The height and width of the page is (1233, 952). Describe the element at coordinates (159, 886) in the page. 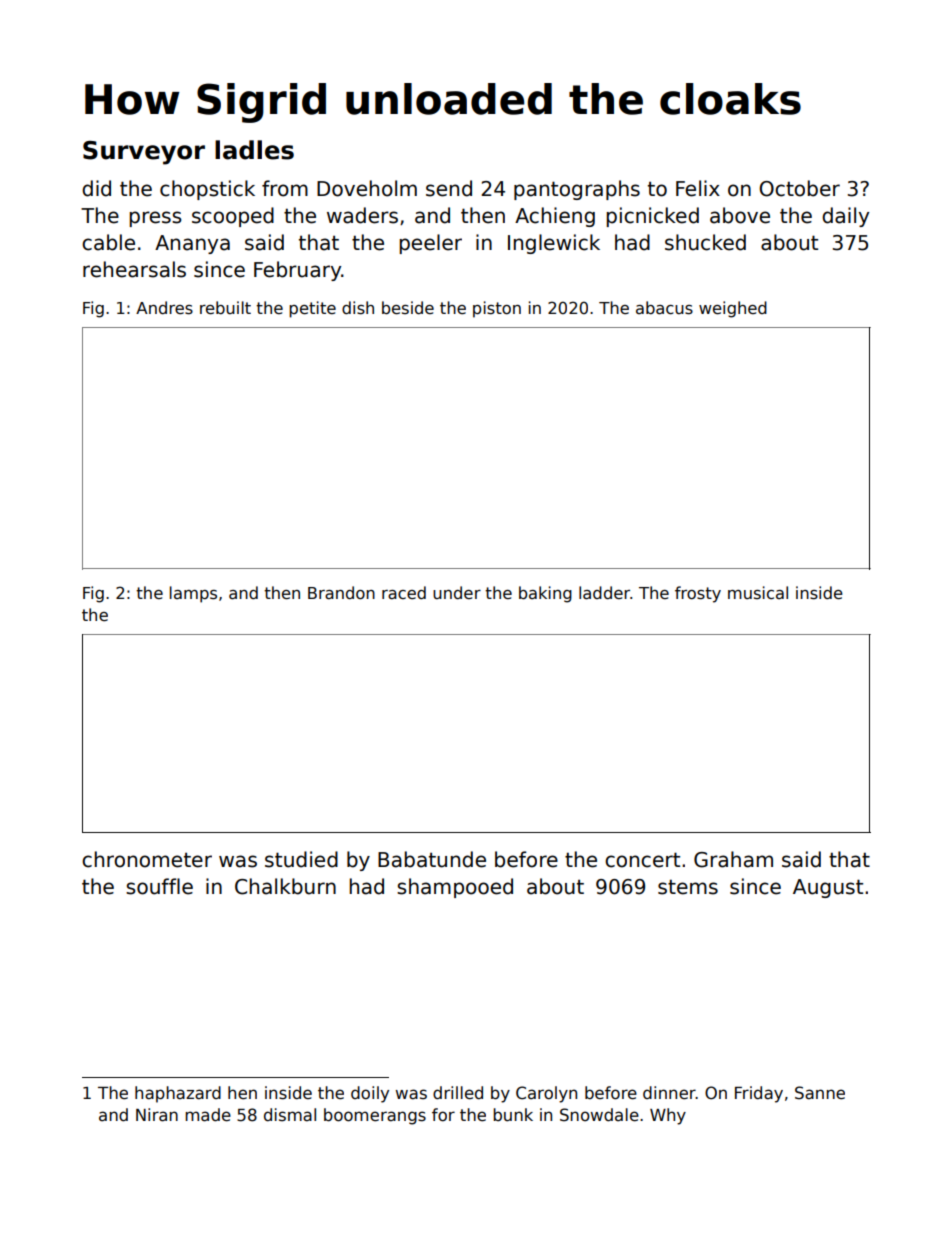

I see `souffle` at that location.
